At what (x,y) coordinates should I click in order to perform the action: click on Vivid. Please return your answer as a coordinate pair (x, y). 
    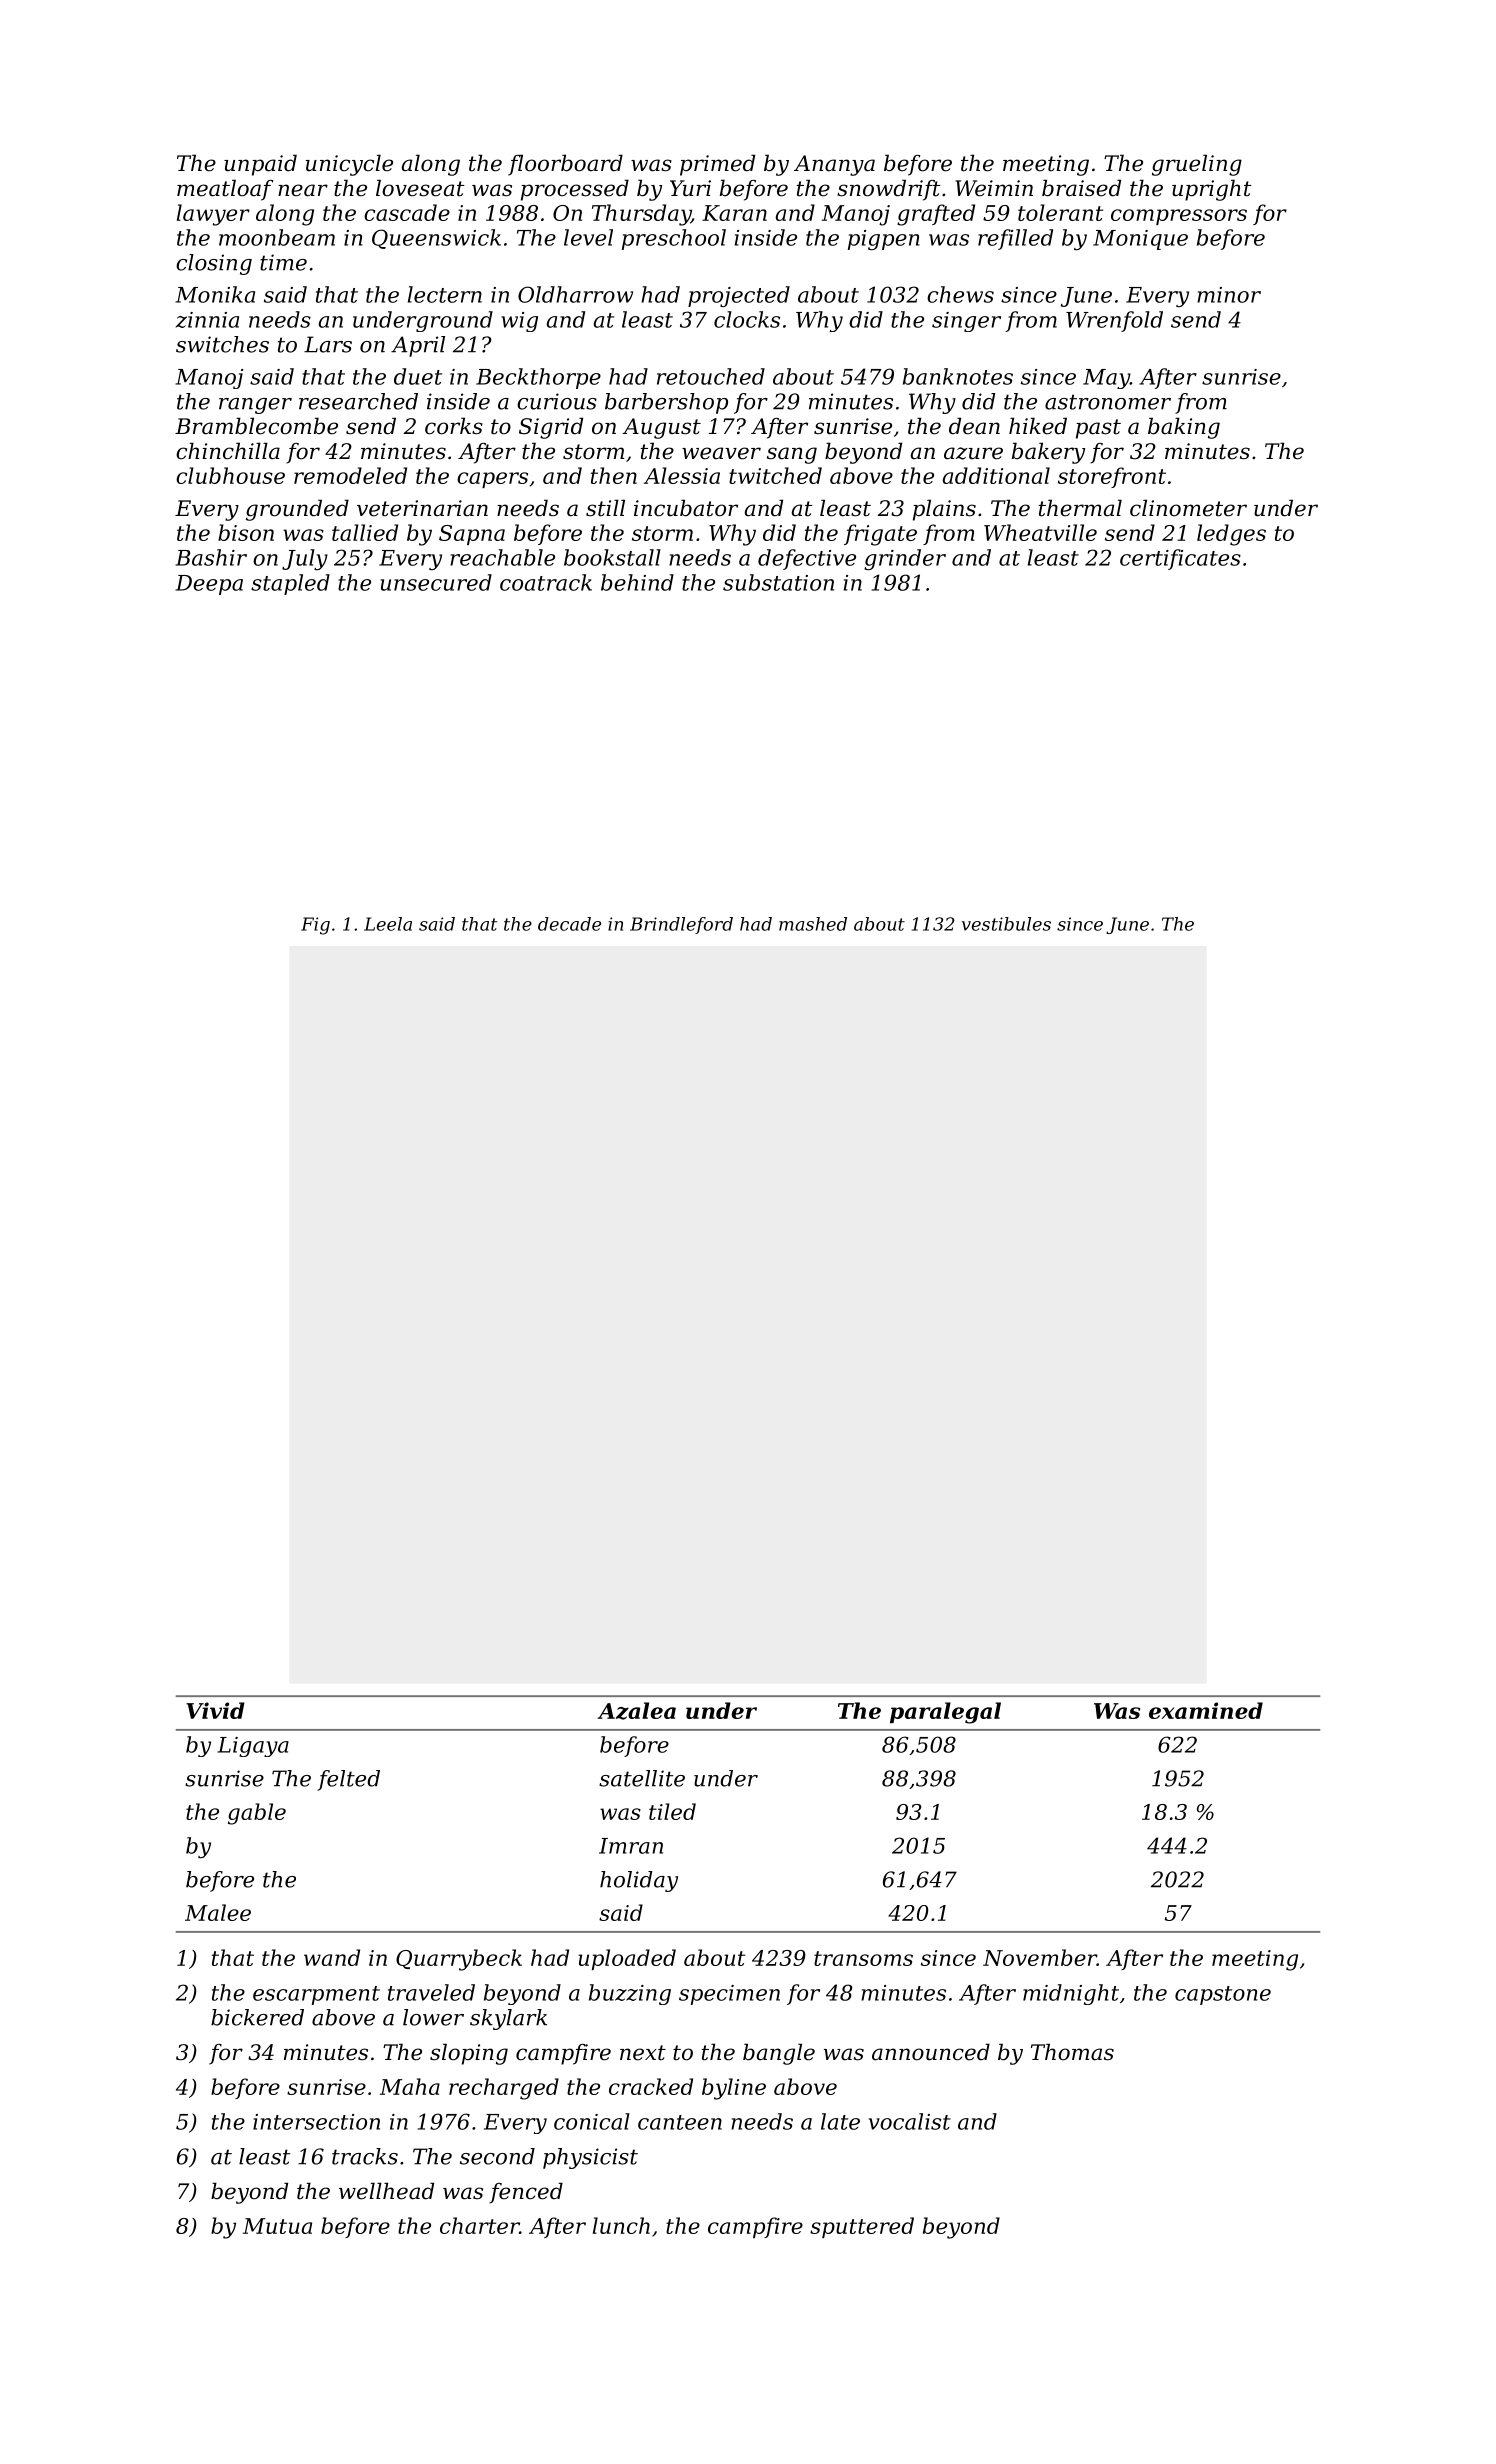
    Looking at the image, I should click on (215, 1710).
